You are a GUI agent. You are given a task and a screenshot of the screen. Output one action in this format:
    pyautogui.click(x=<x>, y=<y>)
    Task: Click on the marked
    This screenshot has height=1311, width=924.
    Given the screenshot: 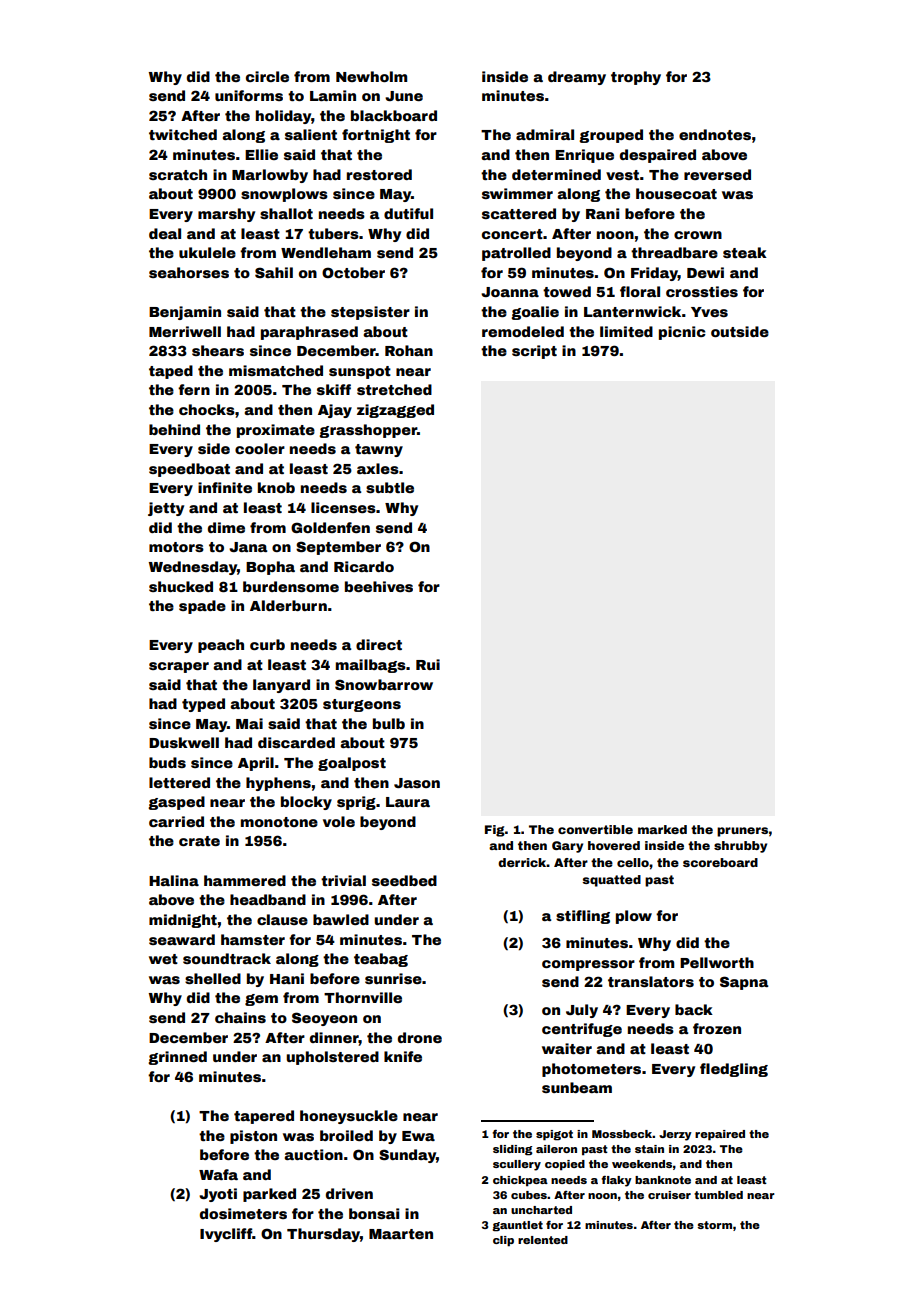 What is the action you would take?
    pyautogui.click(x=662, y=829)
